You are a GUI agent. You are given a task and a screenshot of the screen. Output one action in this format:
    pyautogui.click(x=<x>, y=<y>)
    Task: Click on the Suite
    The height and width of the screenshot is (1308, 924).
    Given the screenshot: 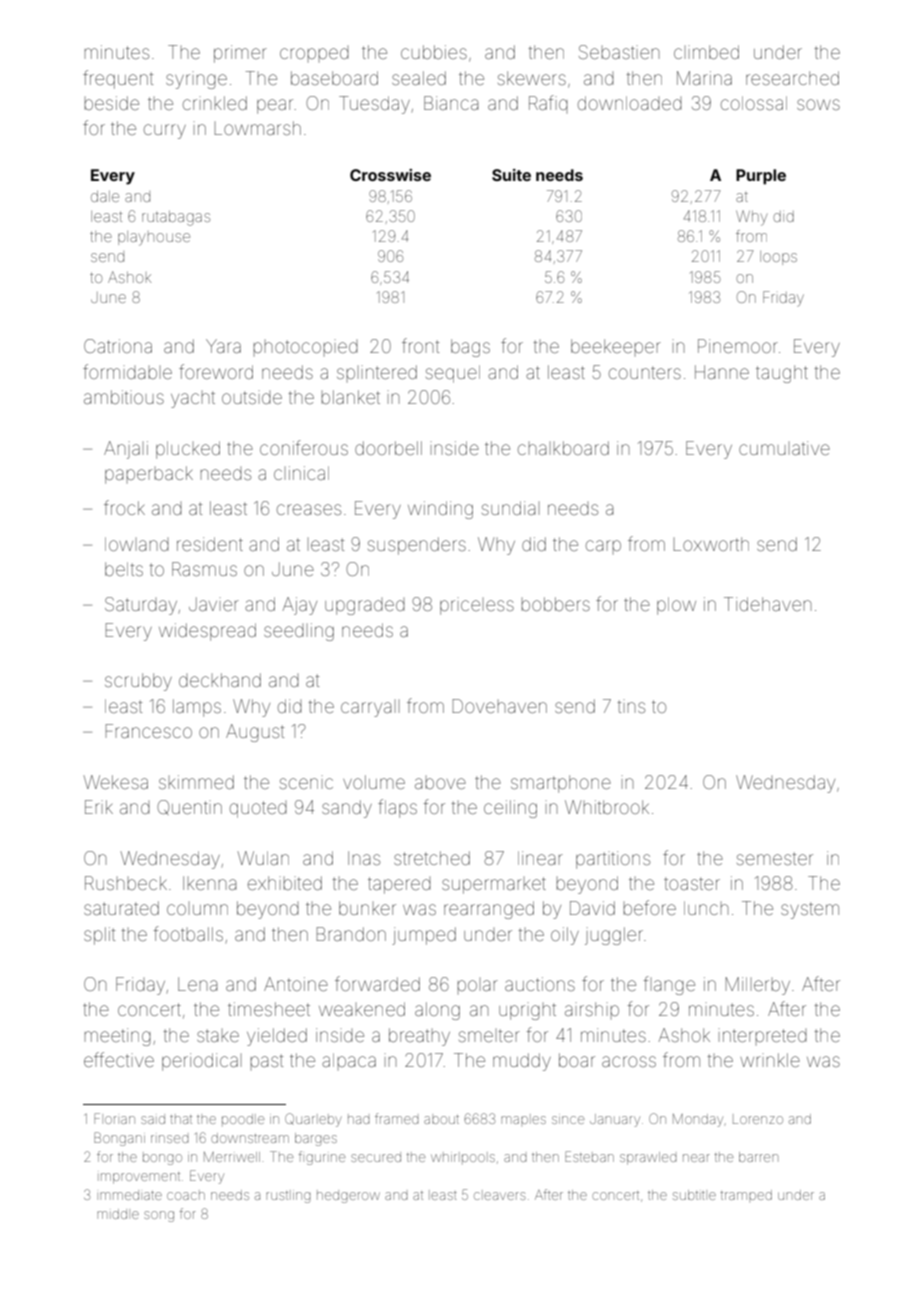 What is the action you would take?
    pyautogui.click(x=511, y=175)
